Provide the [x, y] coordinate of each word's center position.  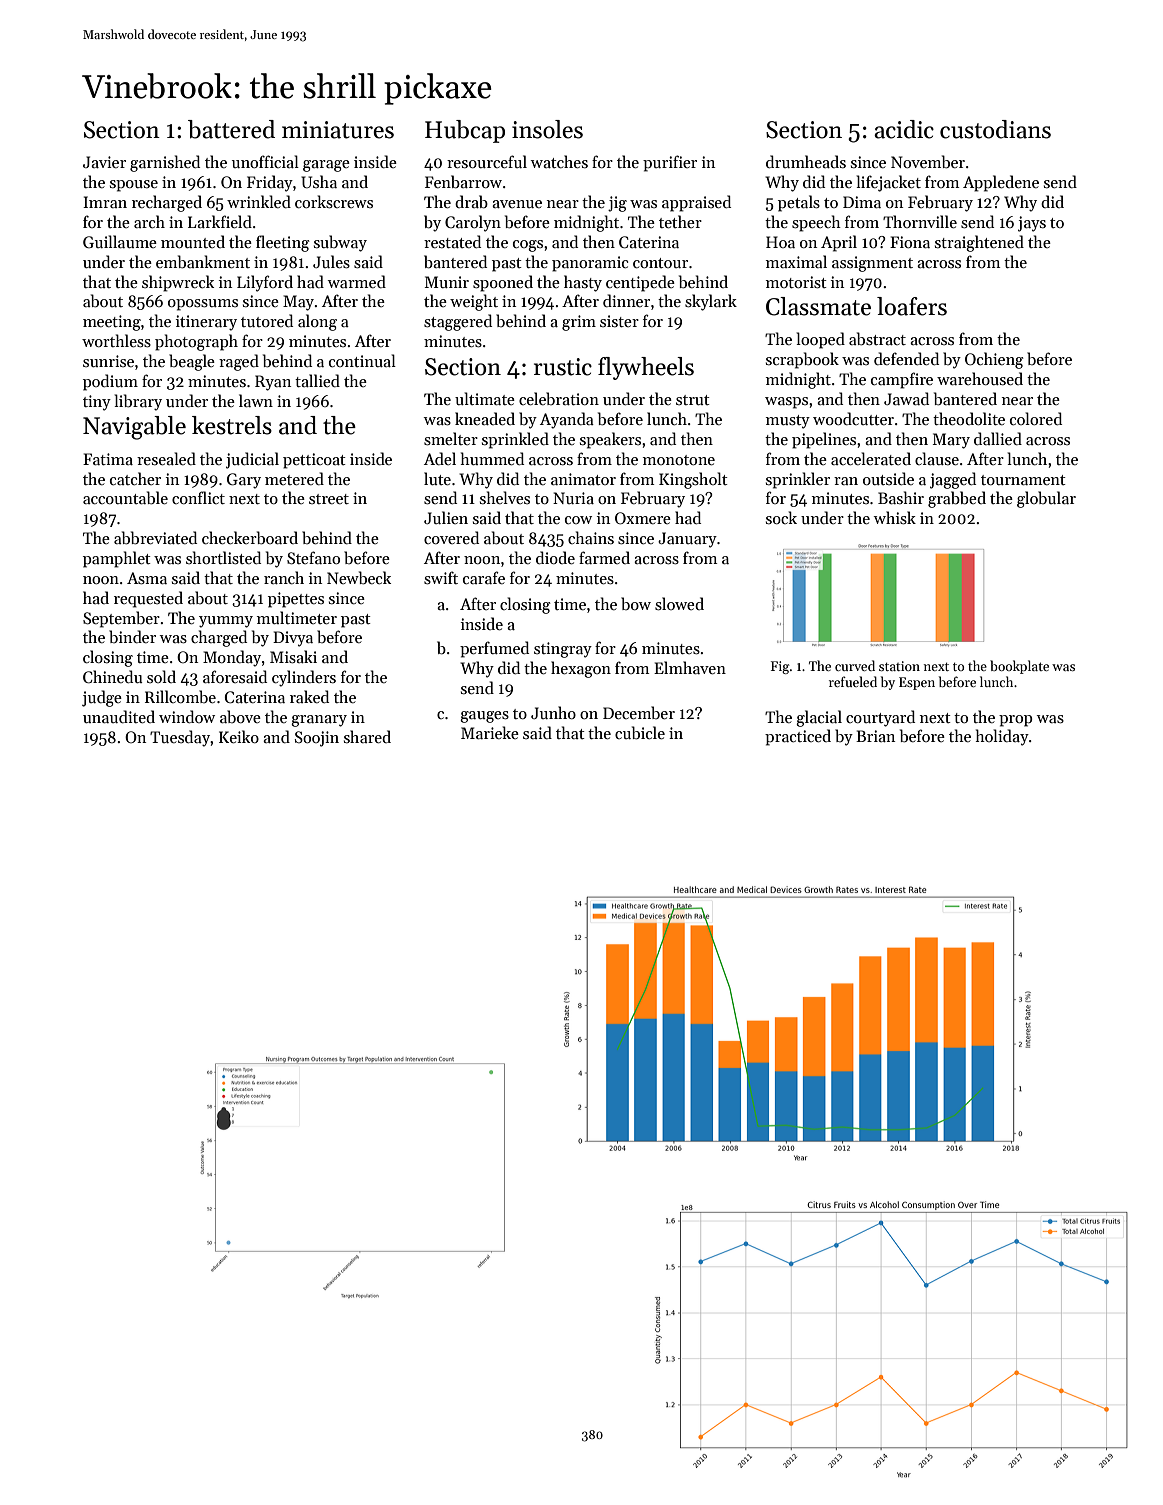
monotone [679, 460]
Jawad [906, 398]
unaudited [119, 716]
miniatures [338, 130]
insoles [547, 129]
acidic [904, 129]
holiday [1002, 737]
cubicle [640, 733]
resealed [166, 458]
